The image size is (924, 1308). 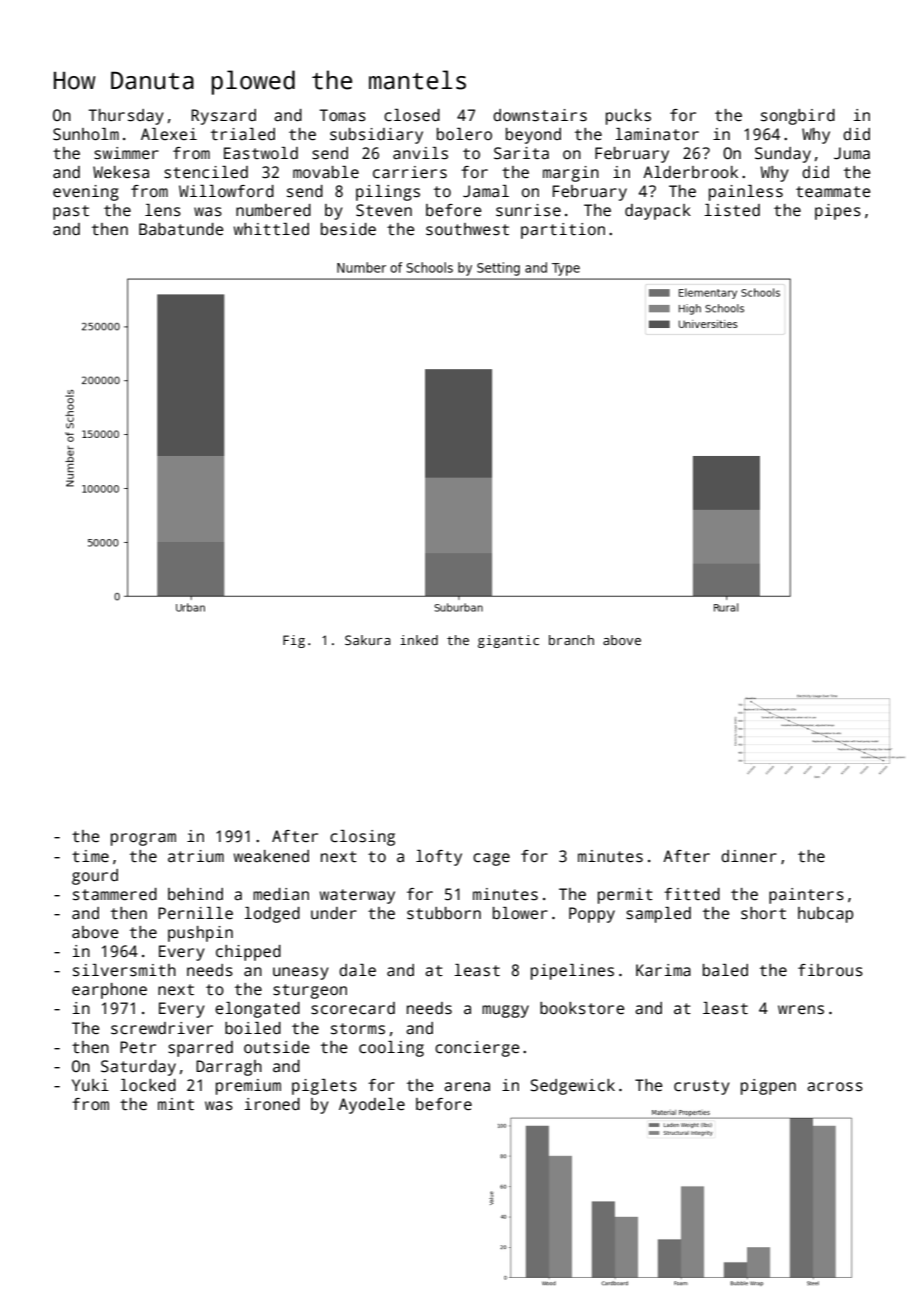 What do you see at coordinates (563, 231) in the screenshot?
I see `partition` at bounding box center [563, 231].
